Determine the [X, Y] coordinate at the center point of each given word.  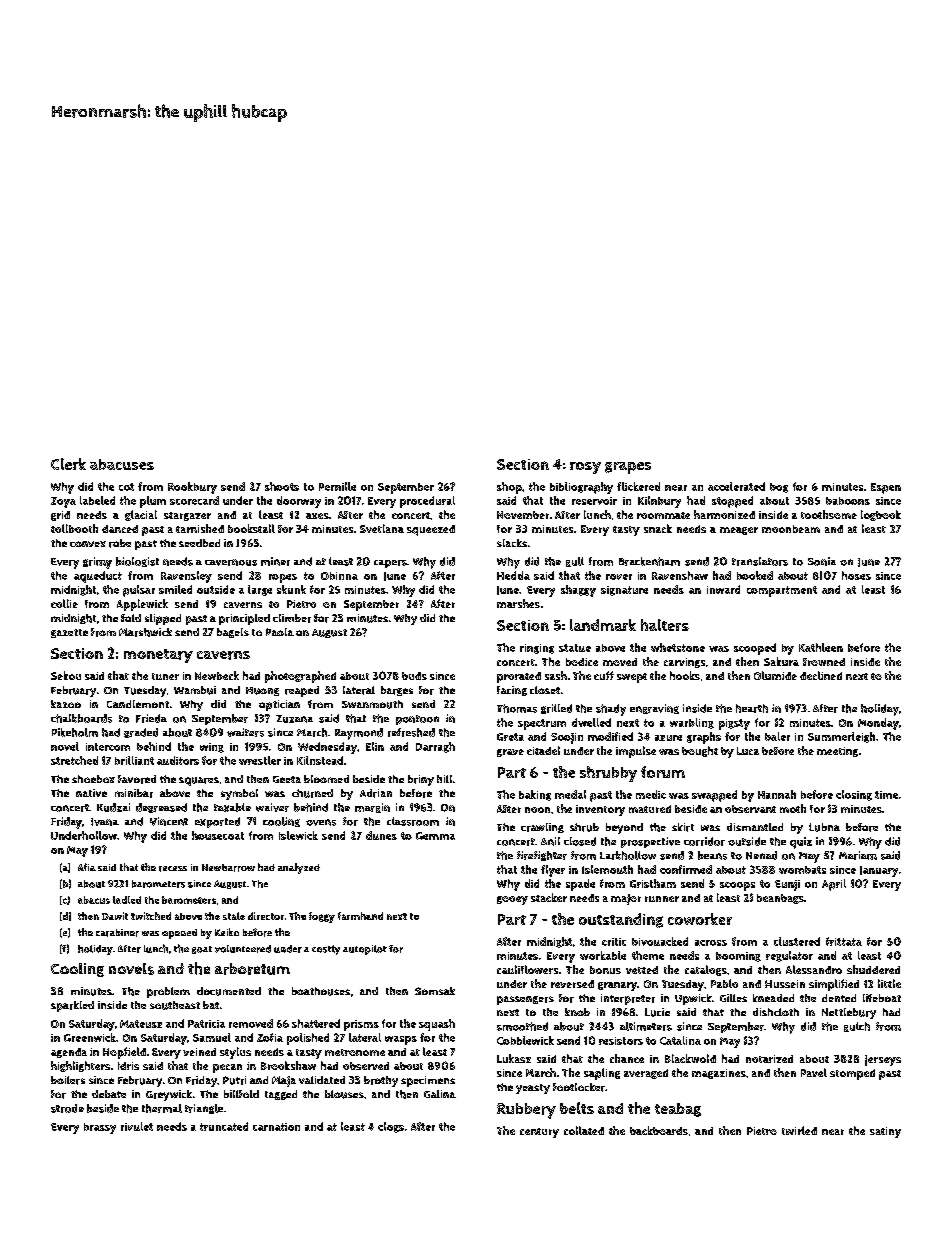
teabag [678, 1110]
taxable [232, 807]
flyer [553, 871]
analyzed [299, 868]
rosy [585, 468]
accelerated [736, 486]
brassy [100, 1128]
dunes [381, 835]
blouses [344, 1094]
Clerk [68, 464]
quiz [801, 843]
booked [755, 575]
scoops [737, 886]
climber [292, 618]
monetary [158, 656]
